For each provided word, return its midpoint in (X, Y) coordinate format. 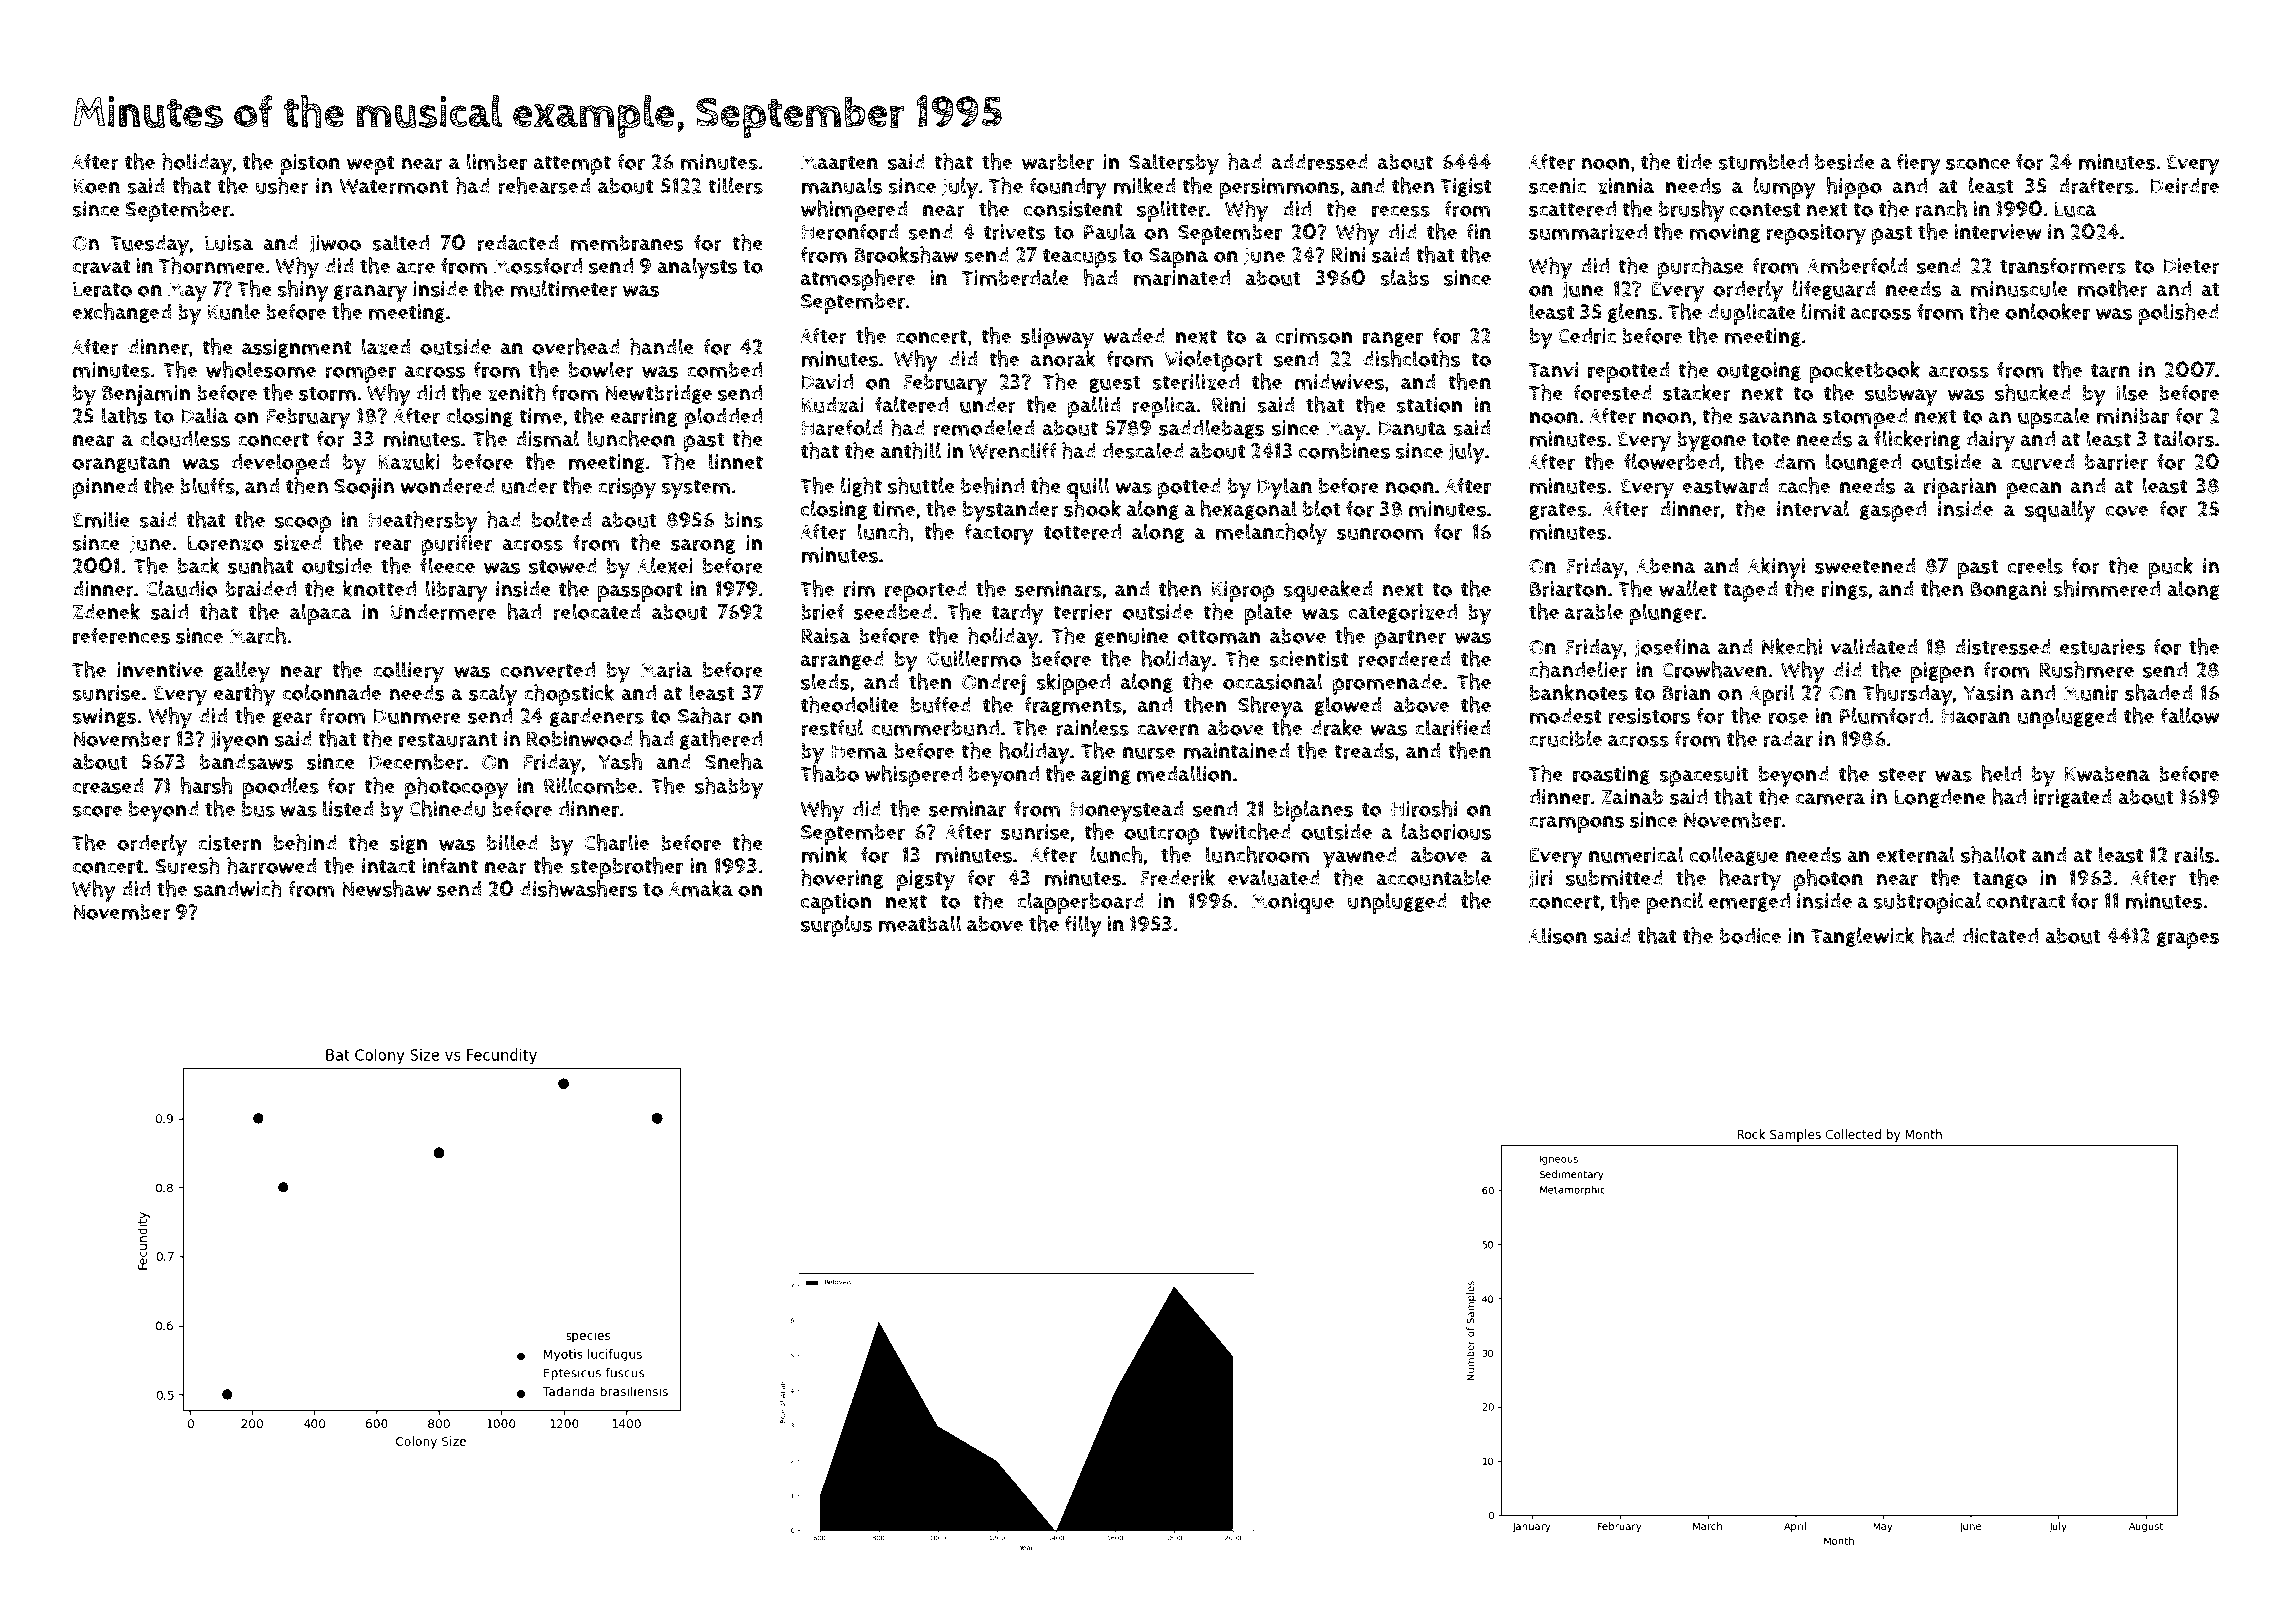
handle (662, 346)
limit (1823, 311)
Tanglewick (1863, 937)
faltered (911, 404)
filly (1083, 926)
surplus (837, 926)
